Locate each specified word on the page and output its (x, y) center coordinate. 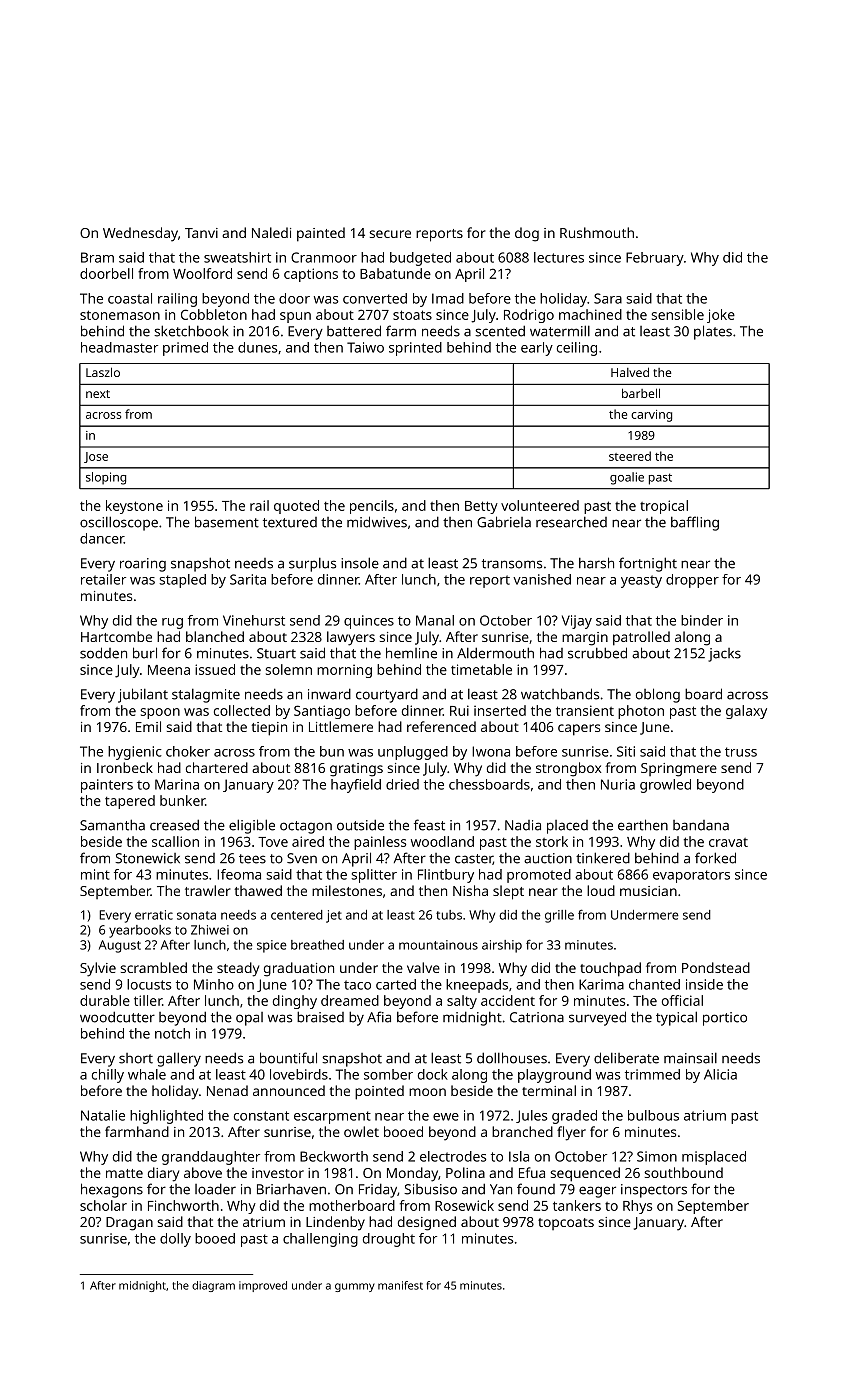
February (655, 259)
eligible (252, 826)
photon (641, 712)
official (682, 1000)
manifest (400, 1285)
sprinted (415, 349)
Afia (379, 1017)
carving (651, 416)
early (537, 349)
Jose (96, 457)
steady (238, 969)
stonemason (120, 315)
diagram (213, 1286)
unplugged (413, 753)
